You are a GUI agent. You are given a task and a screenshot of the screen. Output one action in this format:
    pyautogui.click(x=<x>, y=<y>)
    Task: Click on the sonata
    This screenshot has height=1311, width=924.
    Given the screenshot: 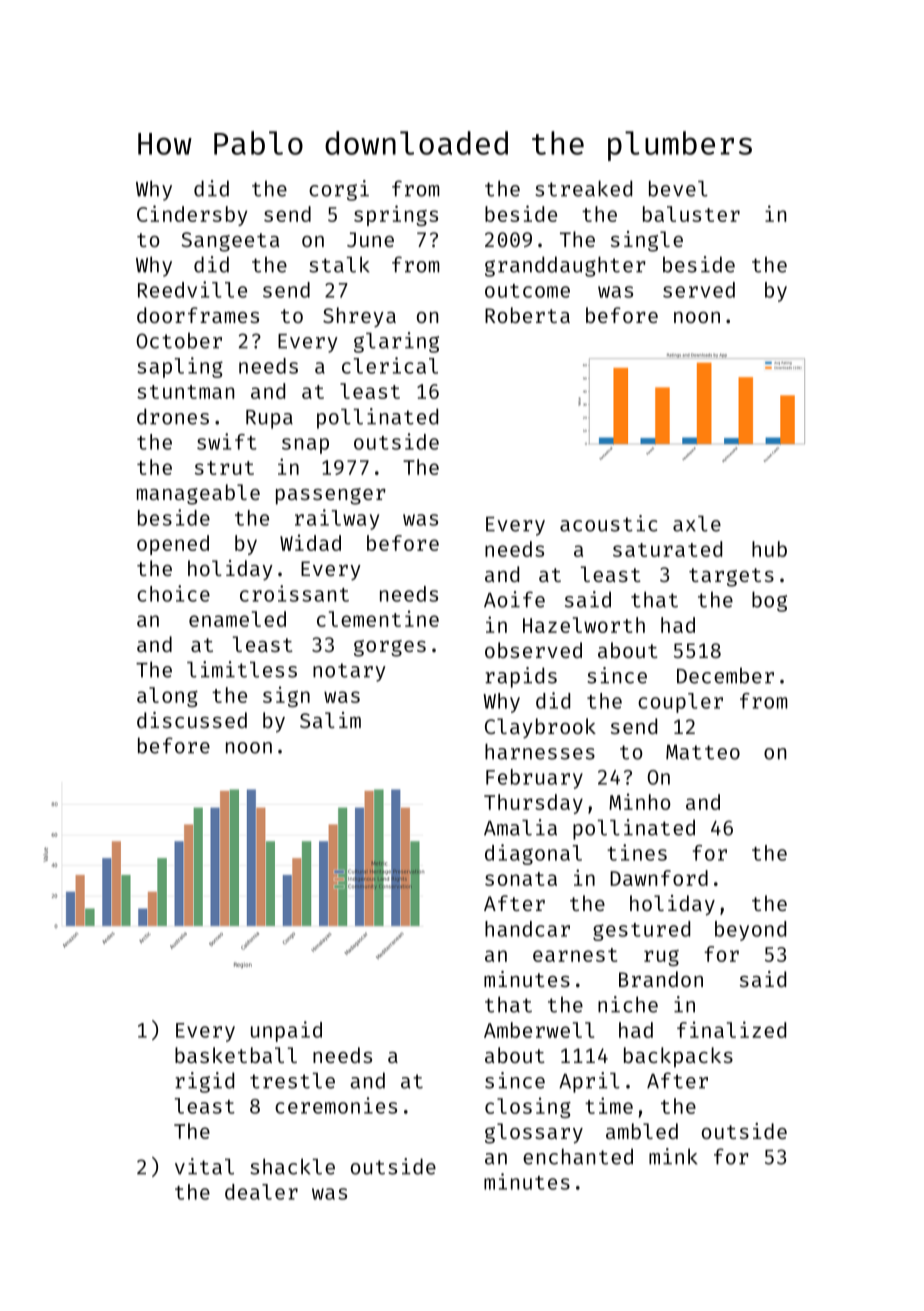 What is the action you would take?
    pyautogui.click(x=521, y=879)
